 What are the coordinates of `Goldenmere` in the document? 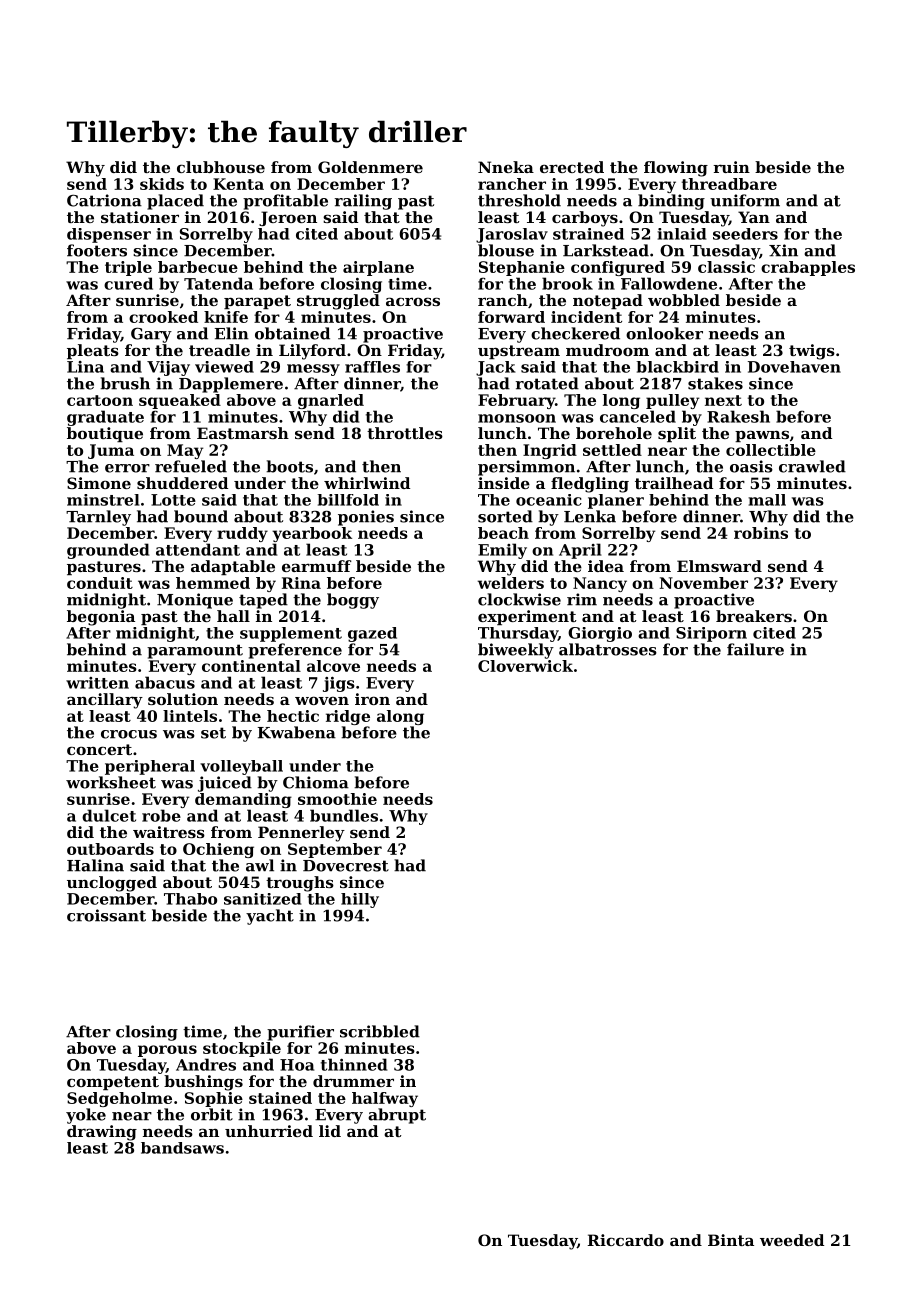 It's located at (370, 167).
